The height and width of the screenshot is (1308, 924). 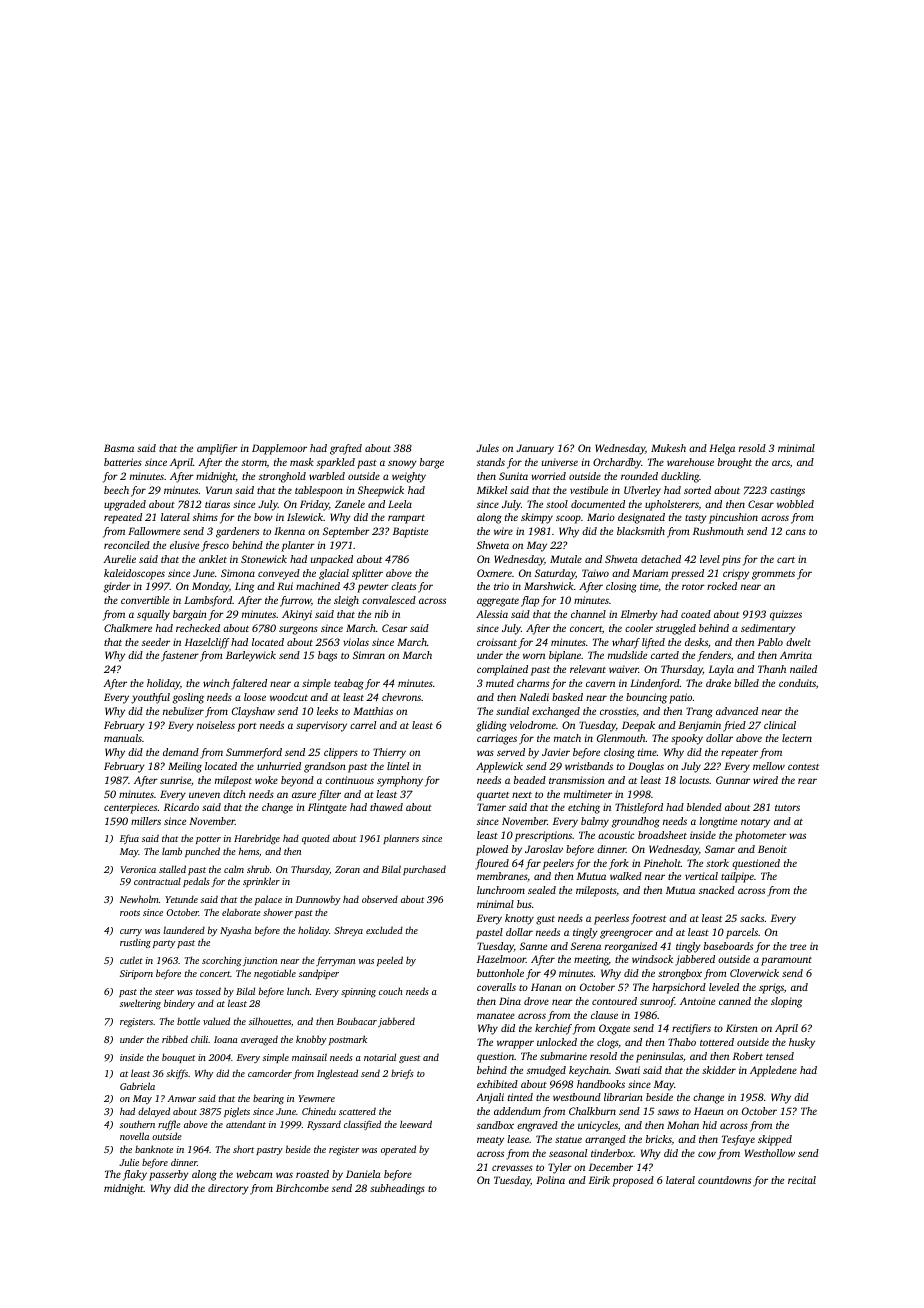 What do you see at coordinates (770, 642) in the screenshot?
I see `Pablo` at bounding box center [770, 642].
